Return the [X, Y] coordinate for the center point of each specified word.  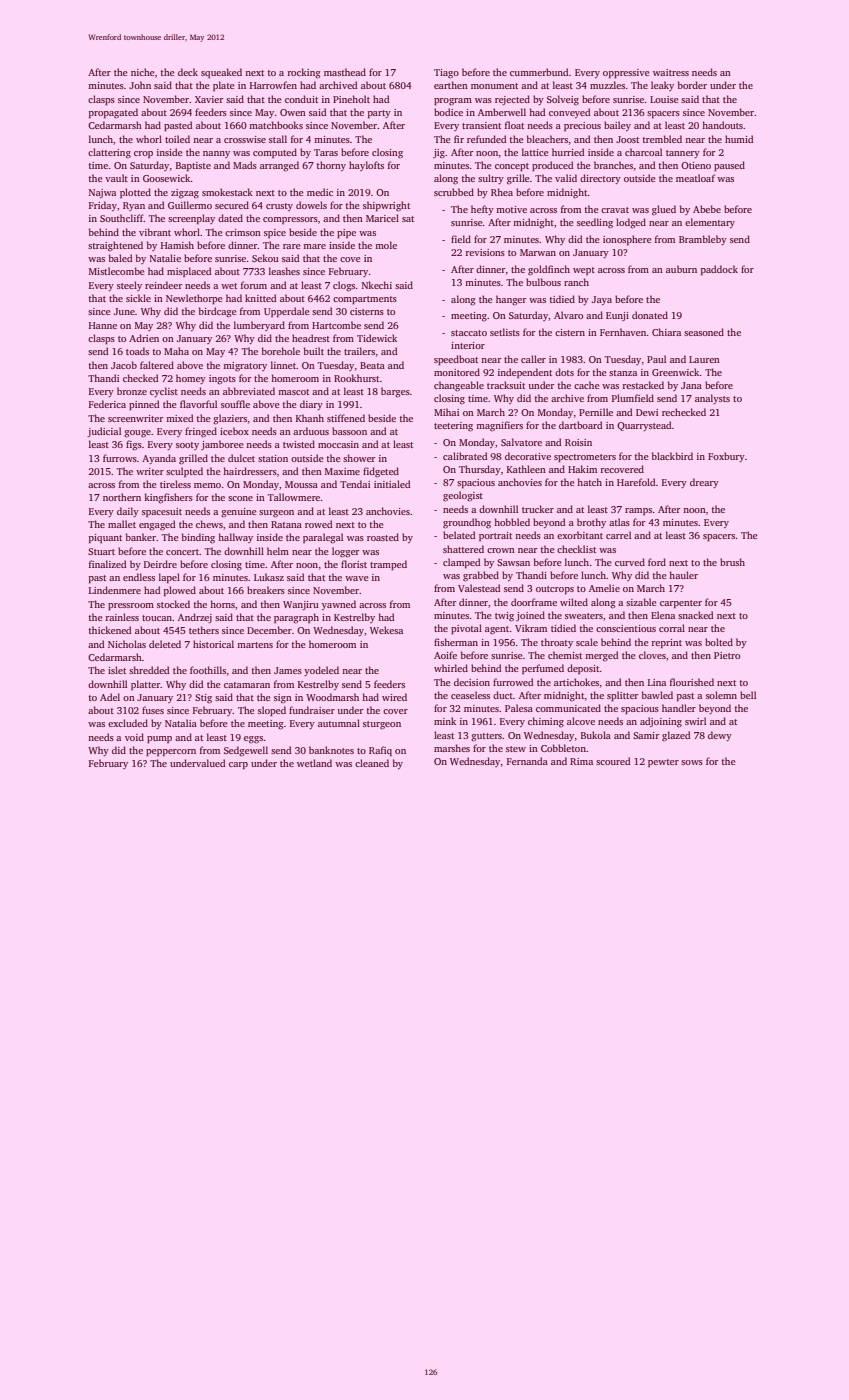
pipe [346, 233]
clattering [109, 153]
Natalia [181, 723]
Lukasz [269, 577]
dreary [704, 483]
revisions [485, 252]
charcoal [643, 152]
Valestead [479, 588]
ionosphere [627, 240]
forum [254, 285]
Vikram [531, 628]
